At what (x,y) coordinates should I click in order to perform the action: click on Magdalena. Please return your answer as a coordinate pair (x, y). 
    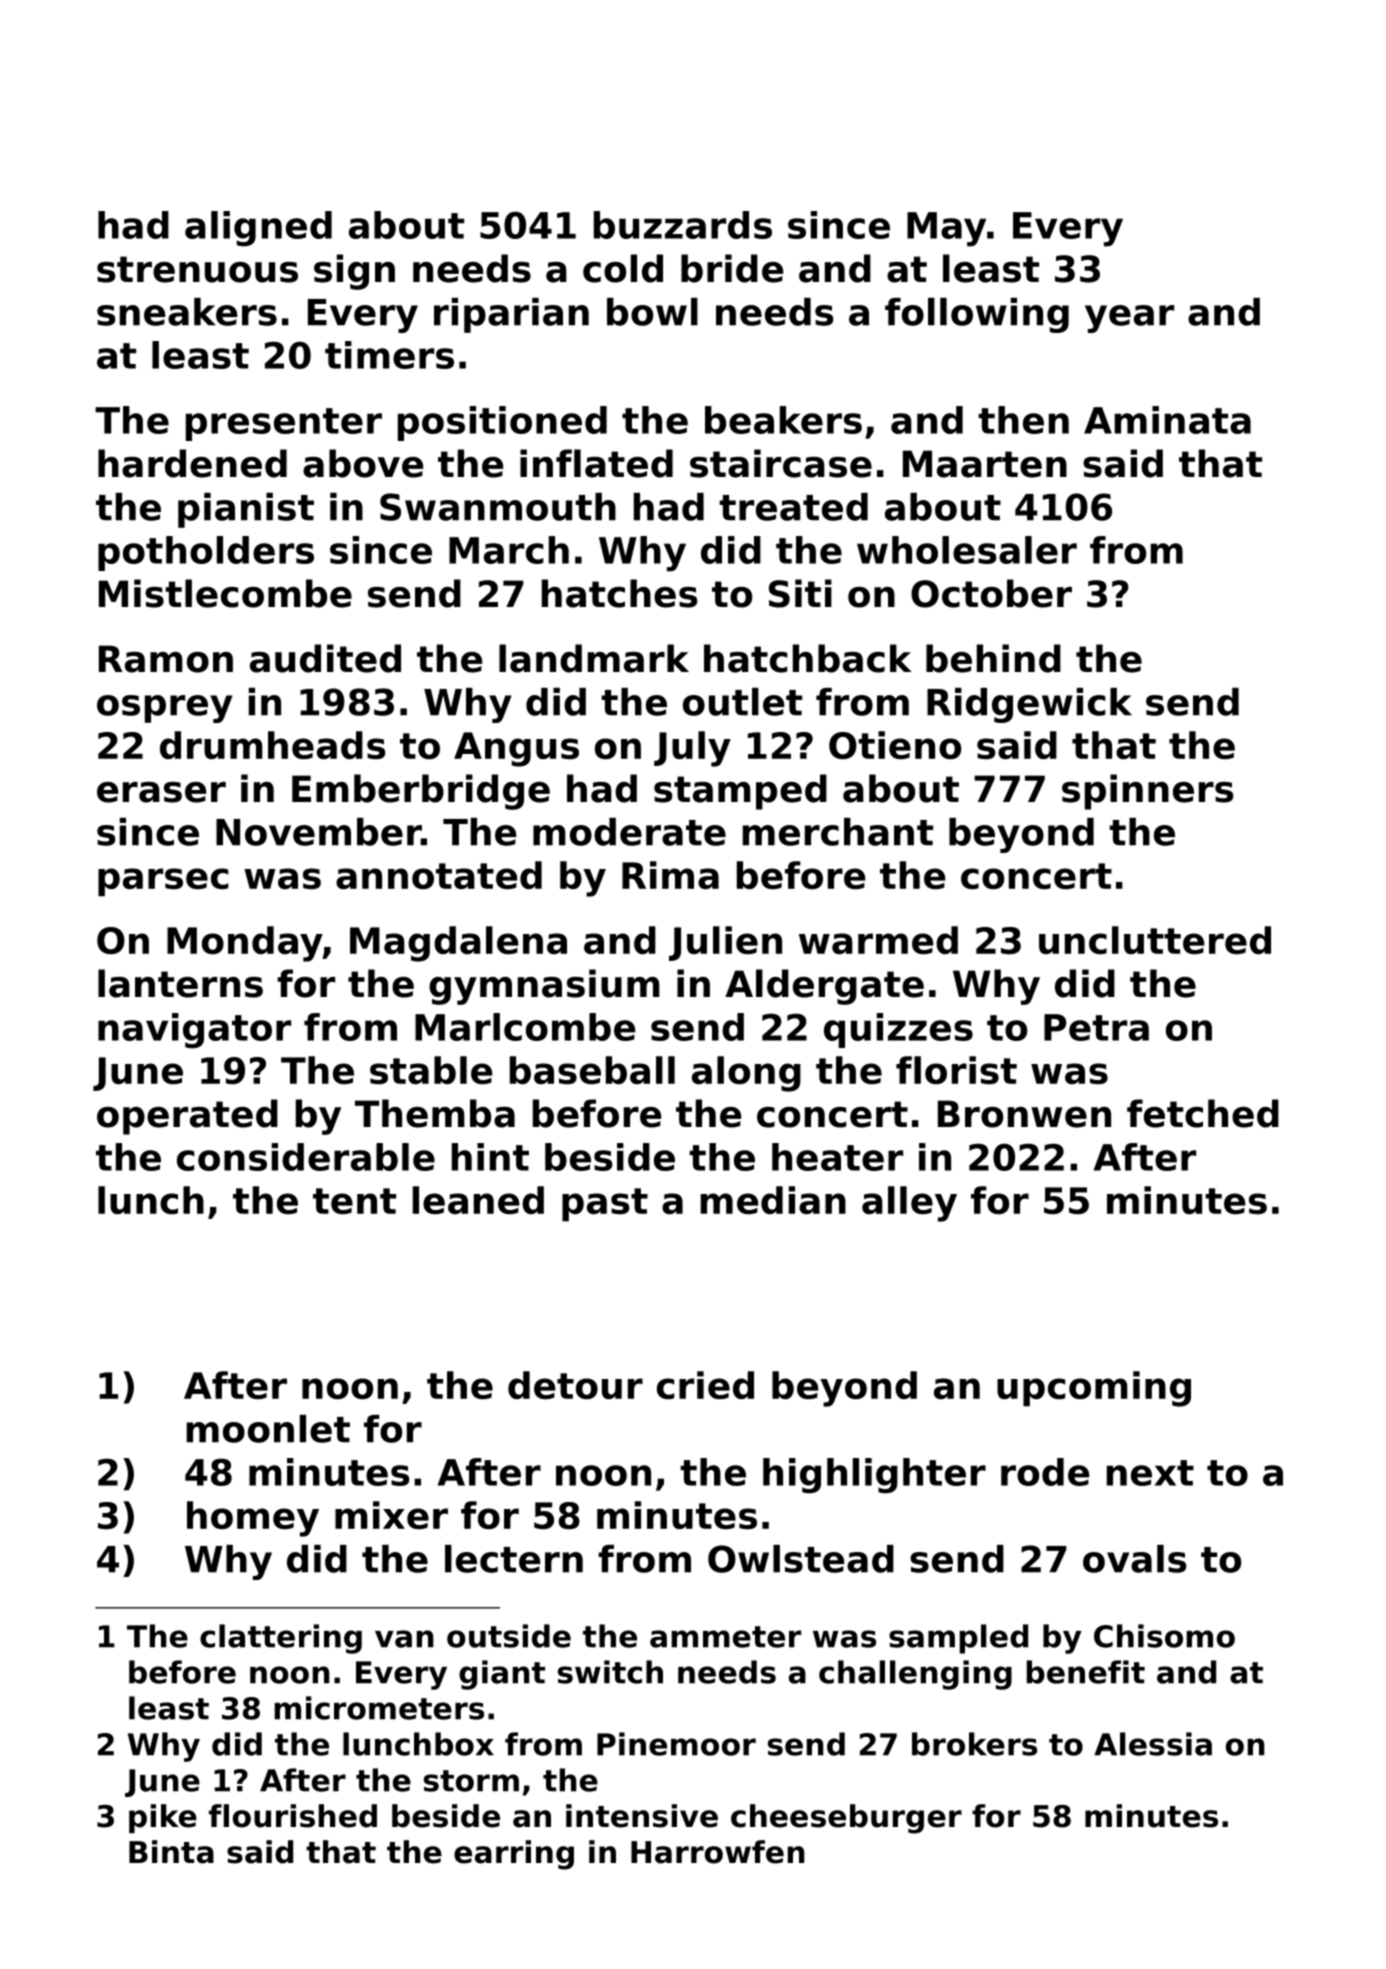
    Looking at the image, I should click on (458, 944).
